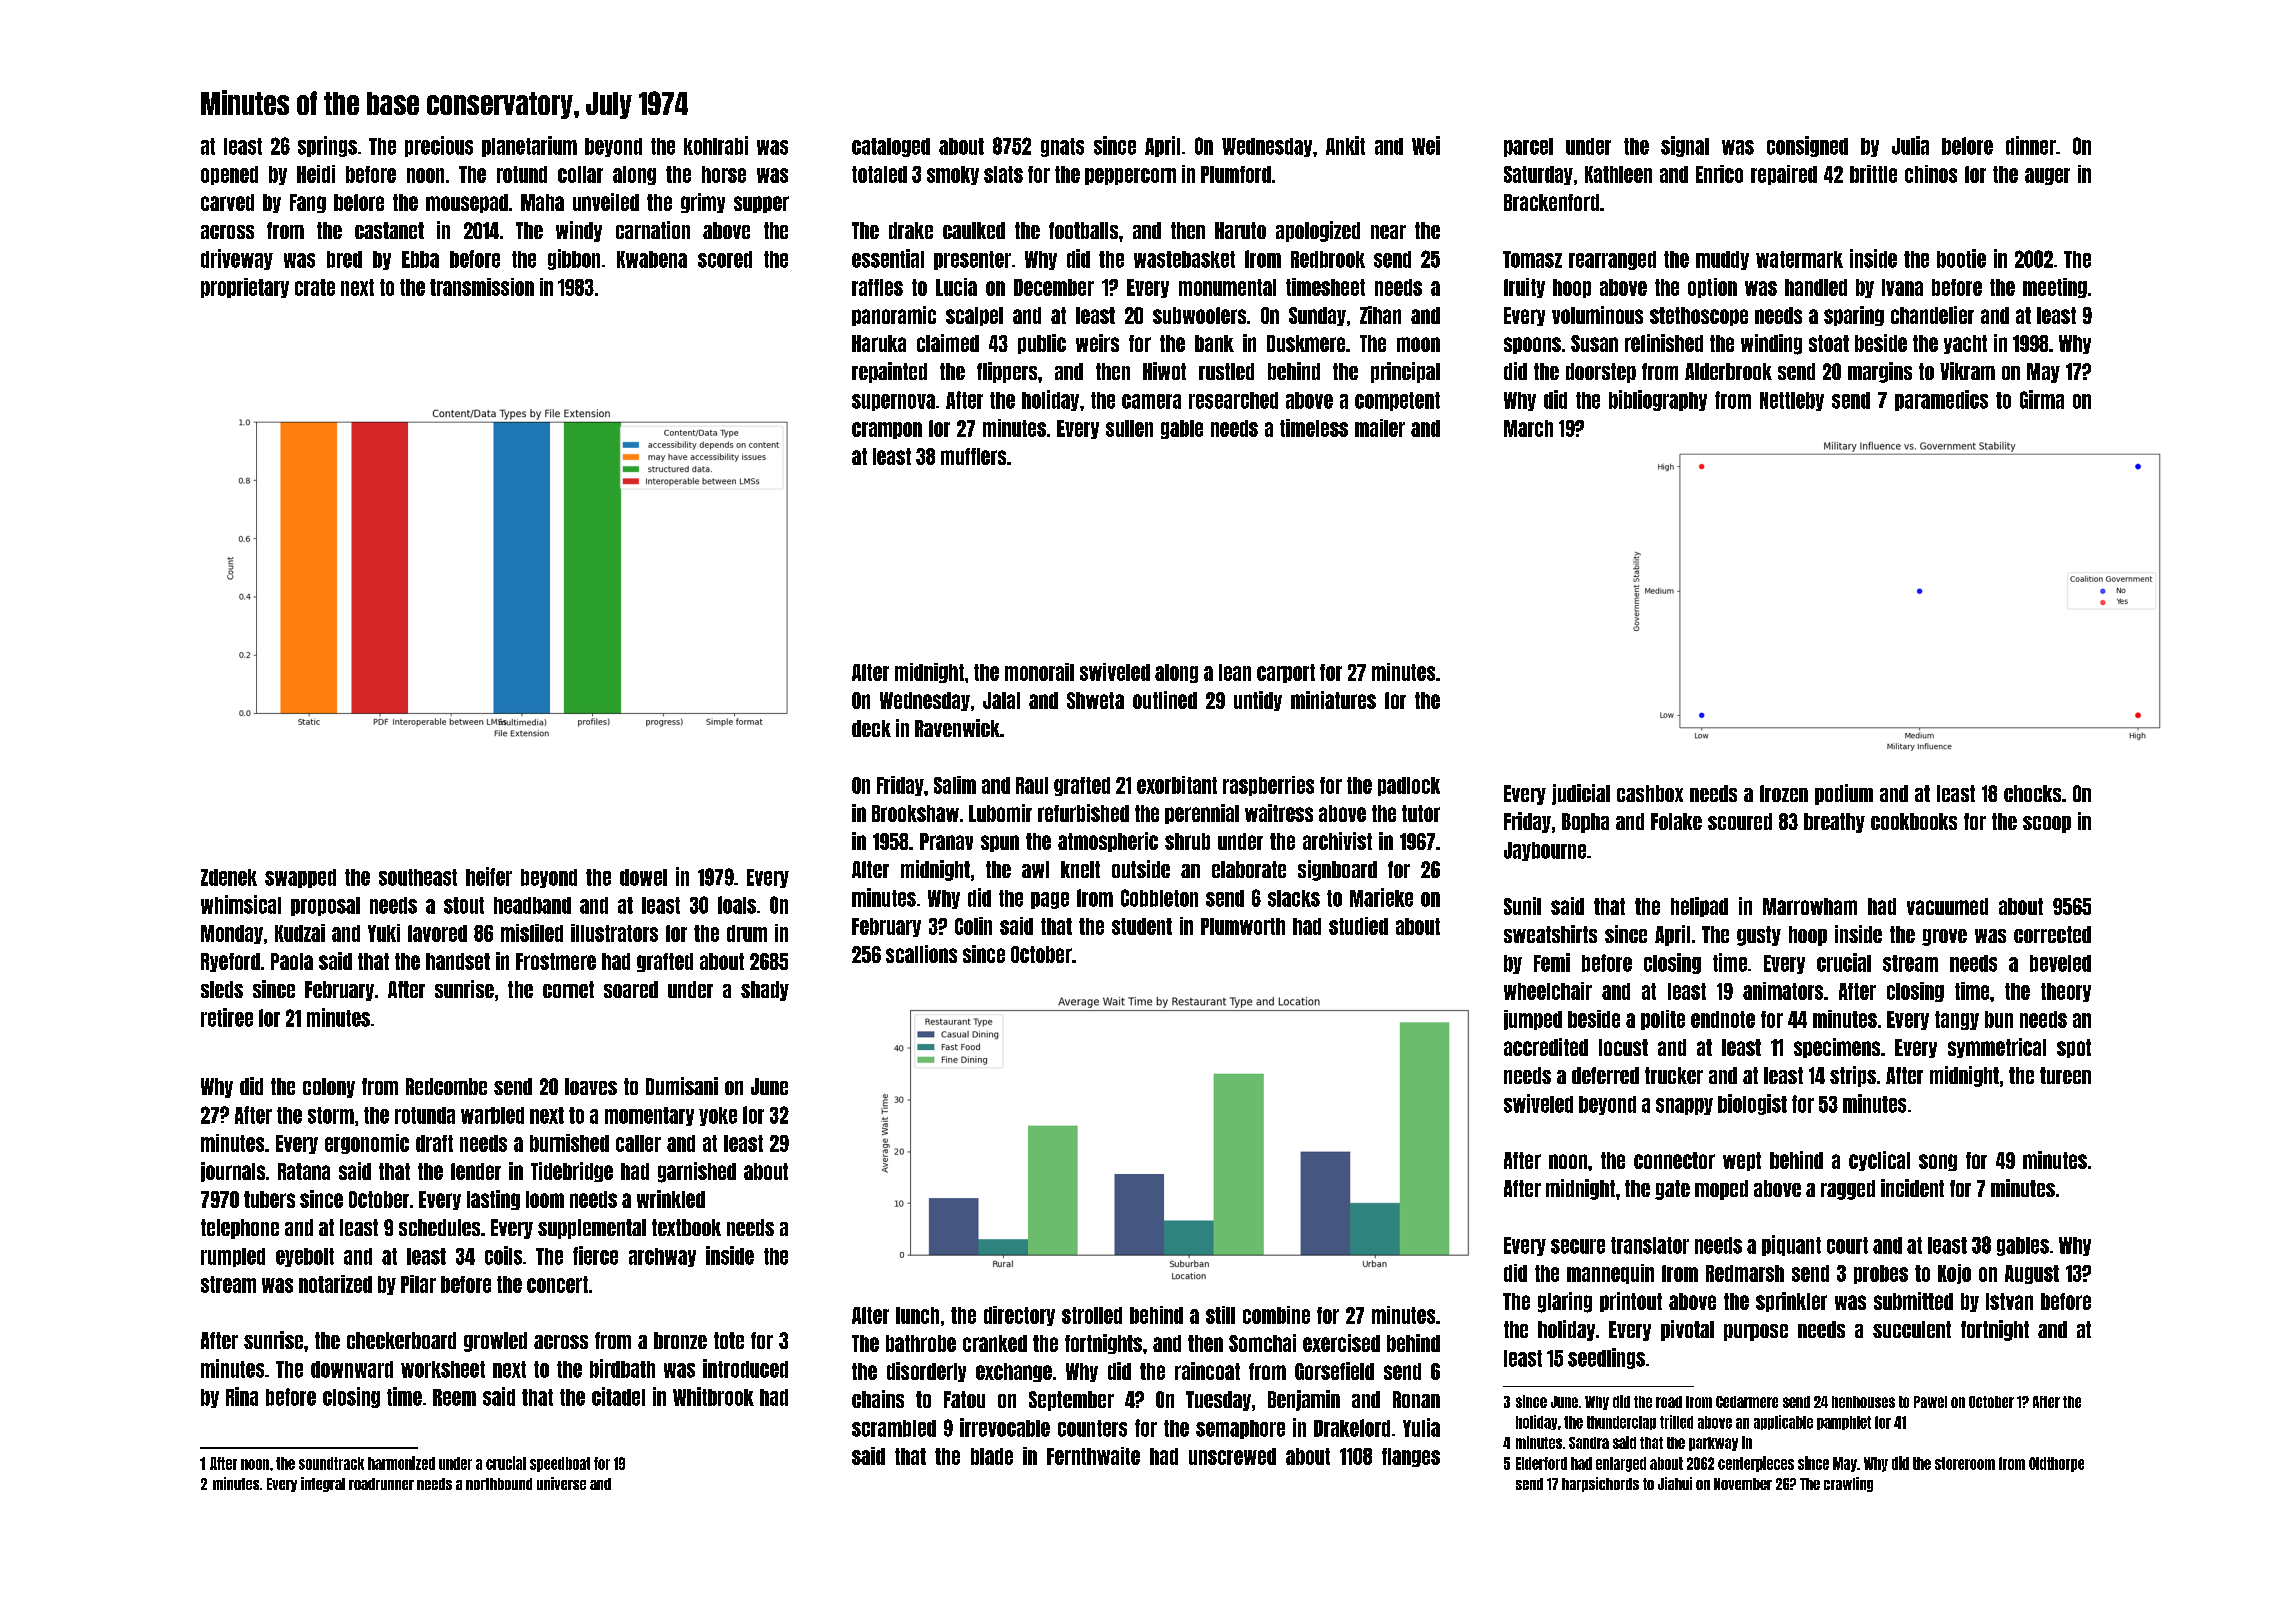 The height and width of the screenshot is (1620, 2292). I want to click on polite, so click(1663, 1020).
